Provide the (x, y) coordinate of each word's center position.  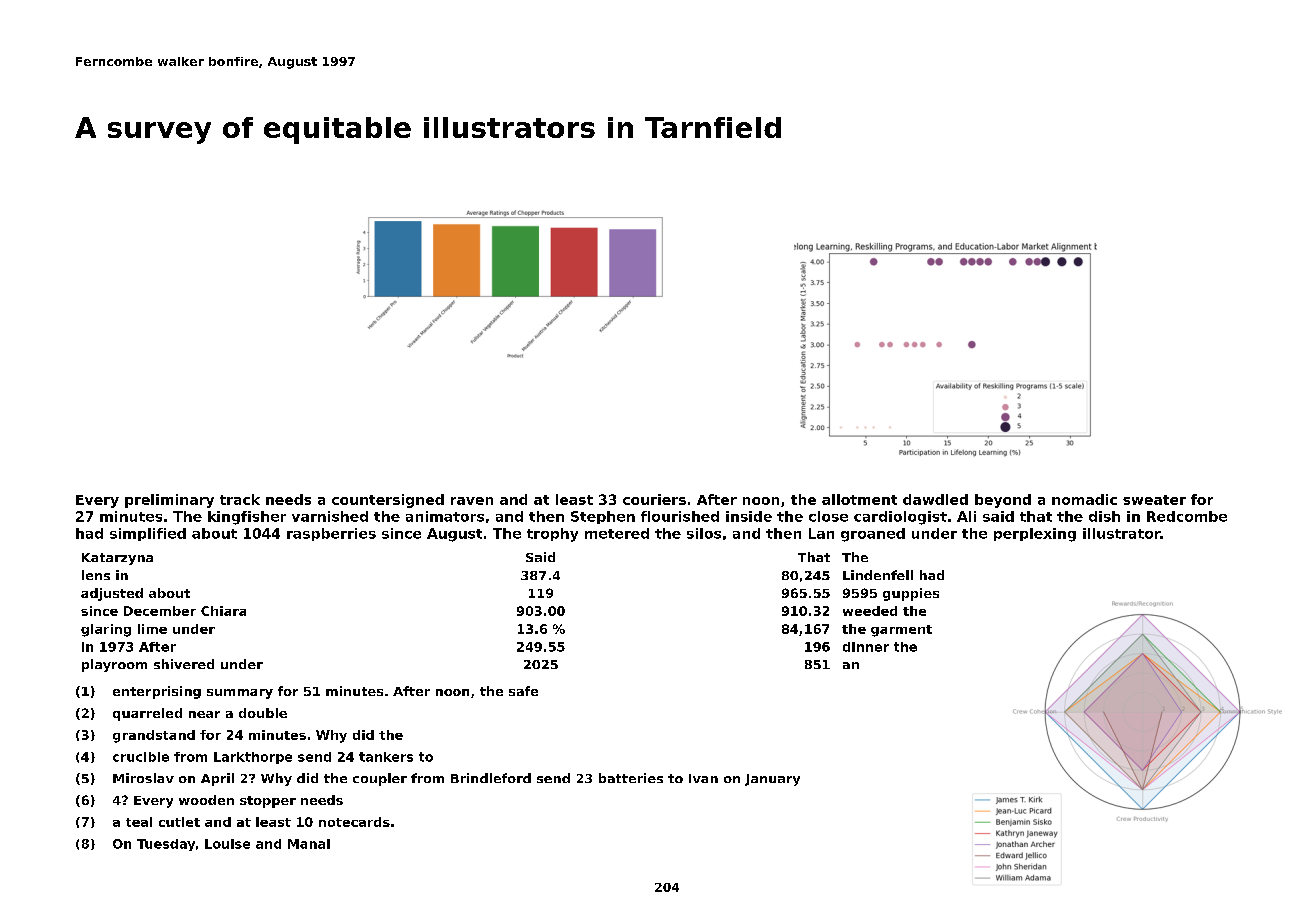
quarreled (147, 714)
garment (901, 631)
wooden (206, 800)
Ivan (703, 778)
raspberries (331, 534)
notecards (354, 822)
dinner (866, 647)
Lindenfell (878, 575)
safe (523, 691)
